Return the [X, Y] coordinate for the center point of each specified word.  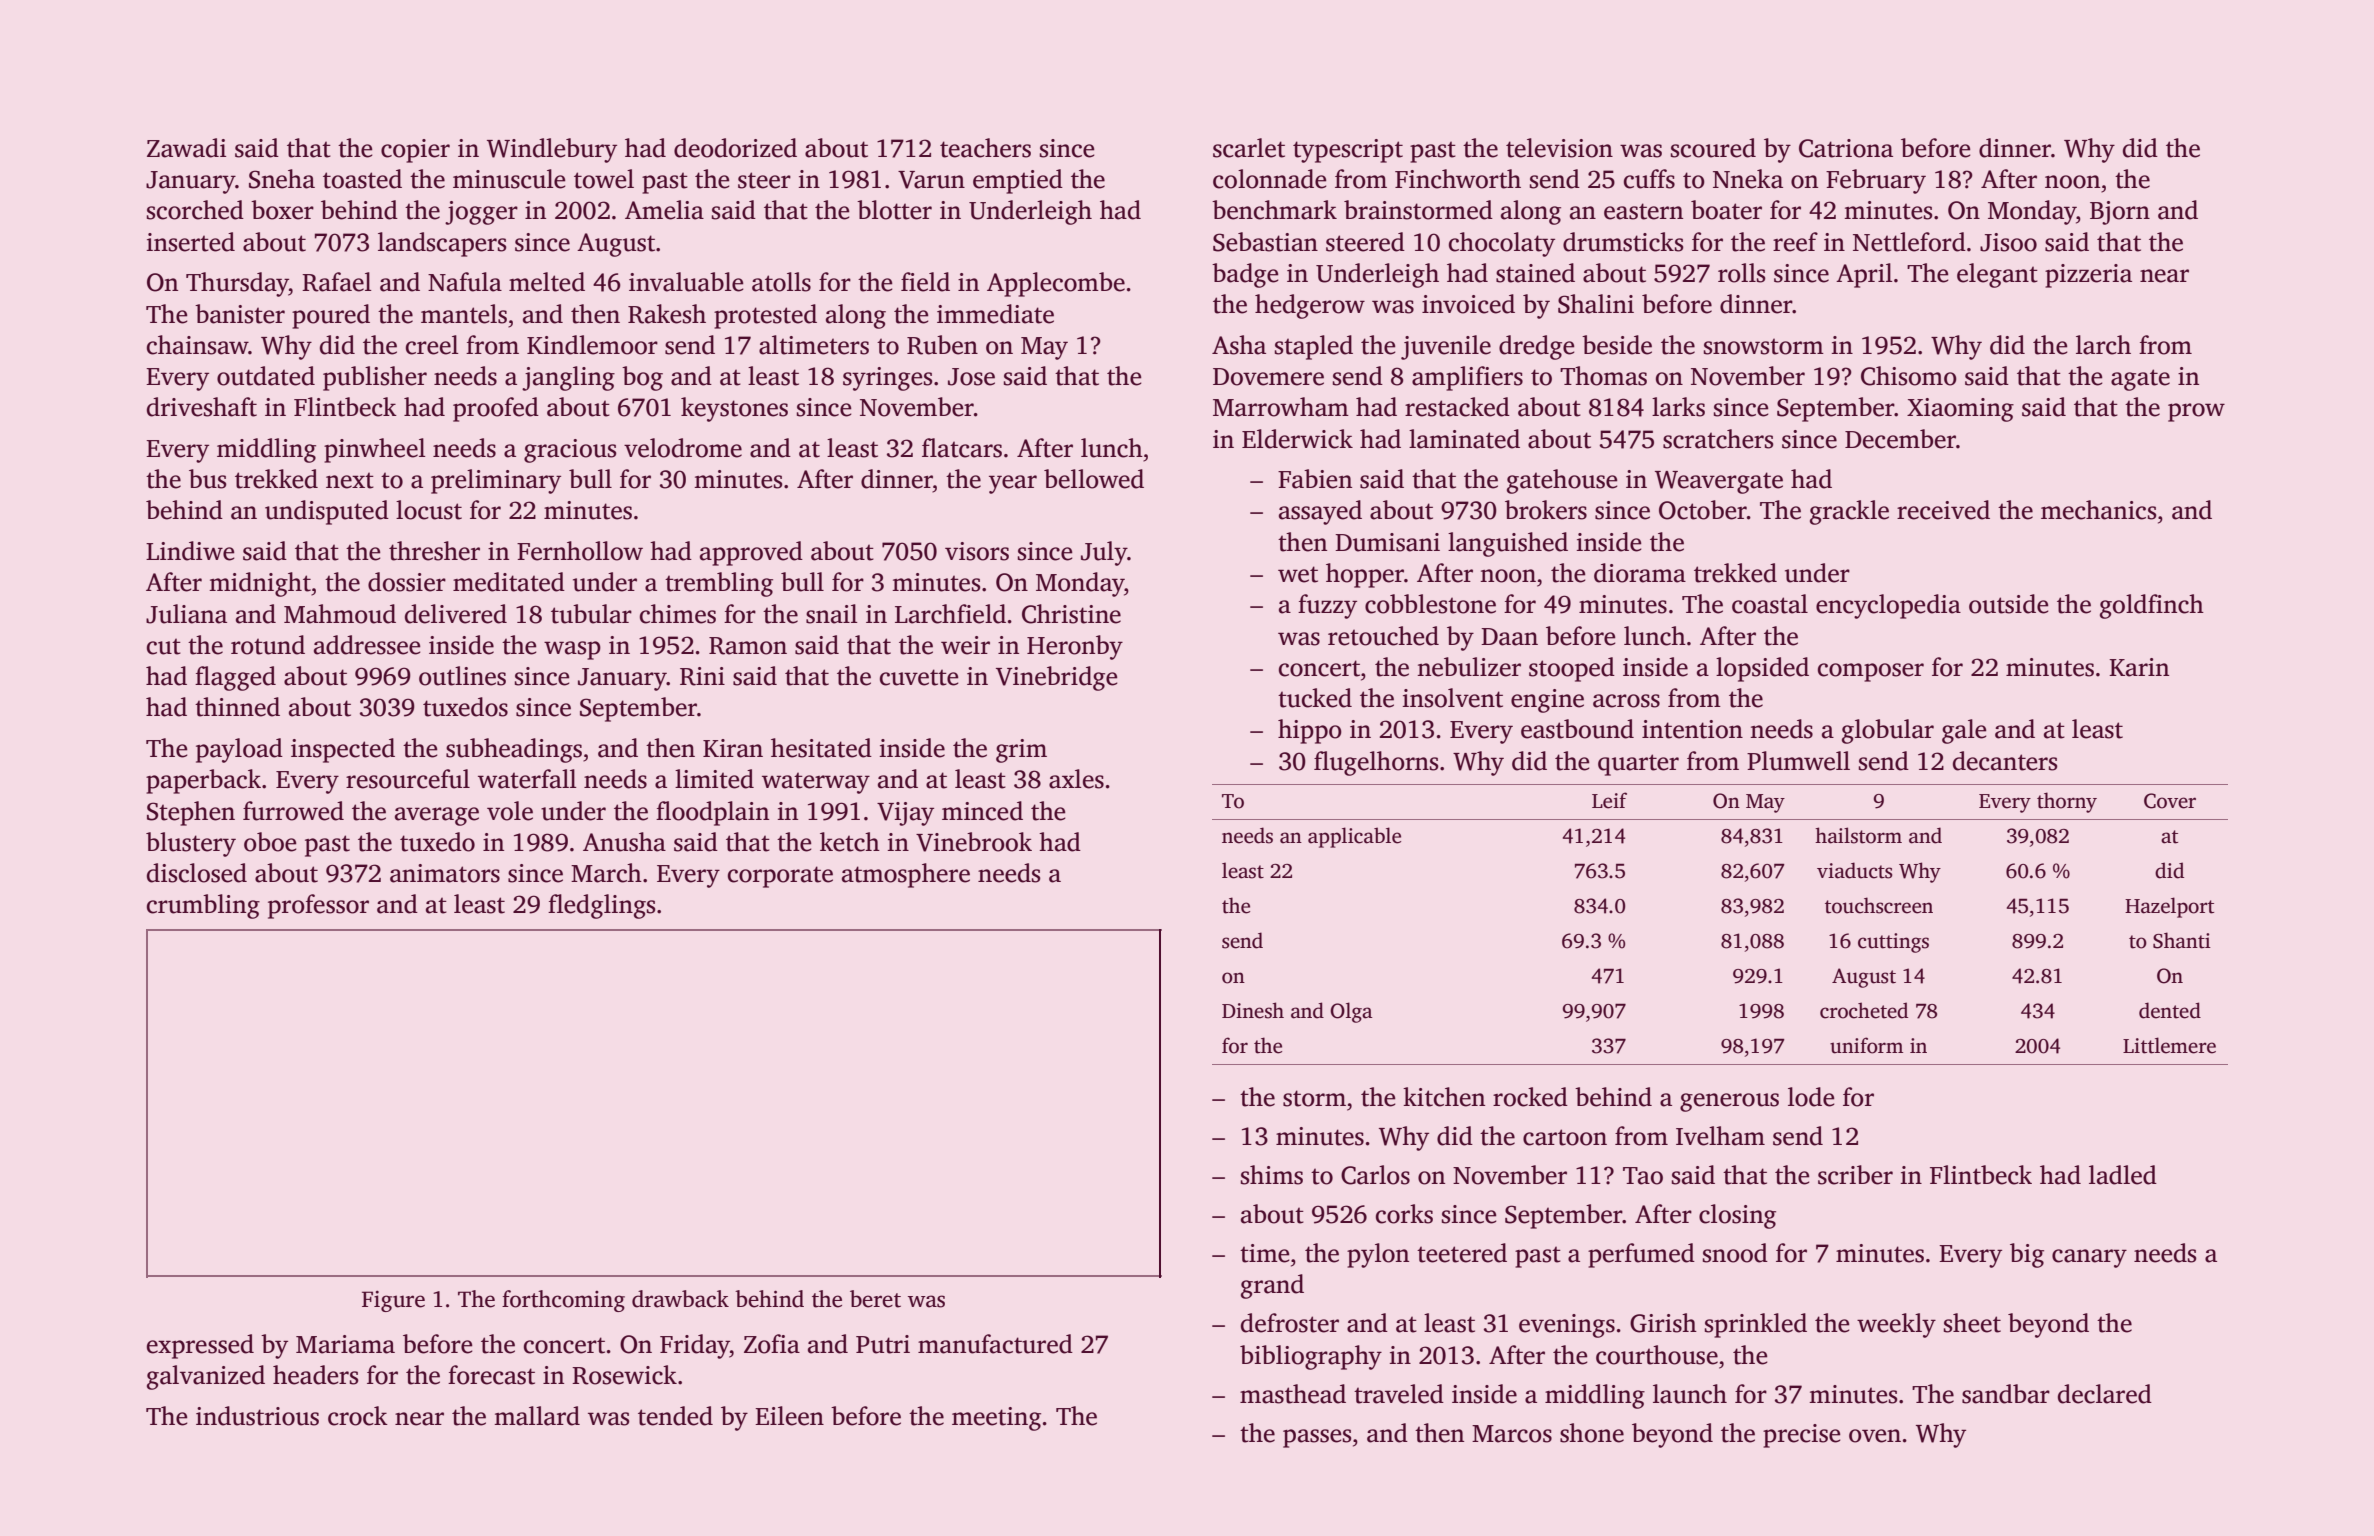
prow [2196, 412]
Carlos [1375, 1175]
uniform [1866, 1045]
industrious [257, 1416]
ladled [2123, 1175]
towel [604, 179]
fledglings [602, 906]
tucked [1315, 698]
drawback [680, 1299]
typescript [1348, 151]
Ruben [942, 345]
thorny [2067, 802]
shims [1272, 1175]
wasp [572, 650]
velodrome [683, 448]
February [1876, 181]
